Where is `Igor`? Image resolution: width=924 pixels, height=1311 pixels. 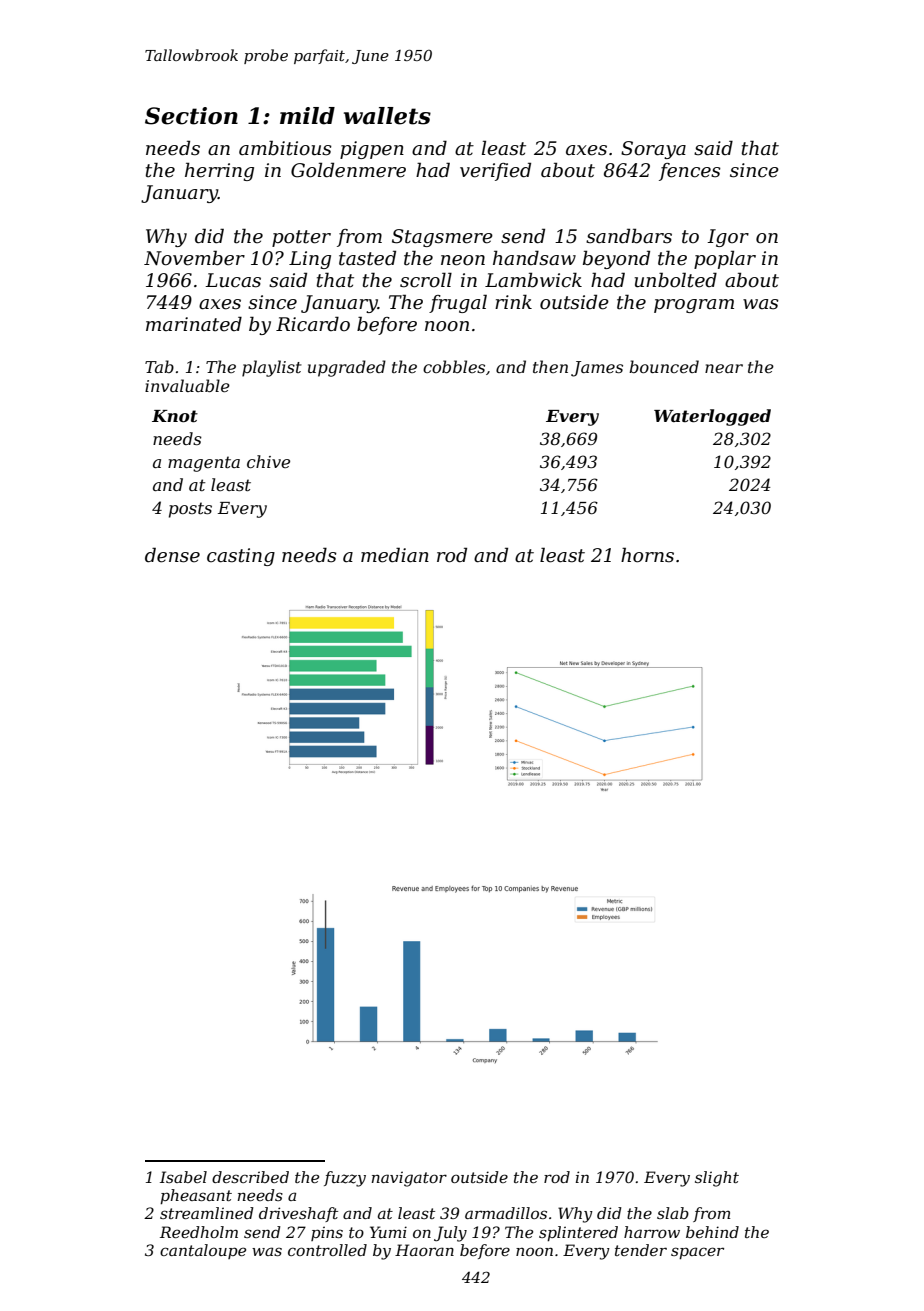 Igor is located at coordinates (728, 238).
